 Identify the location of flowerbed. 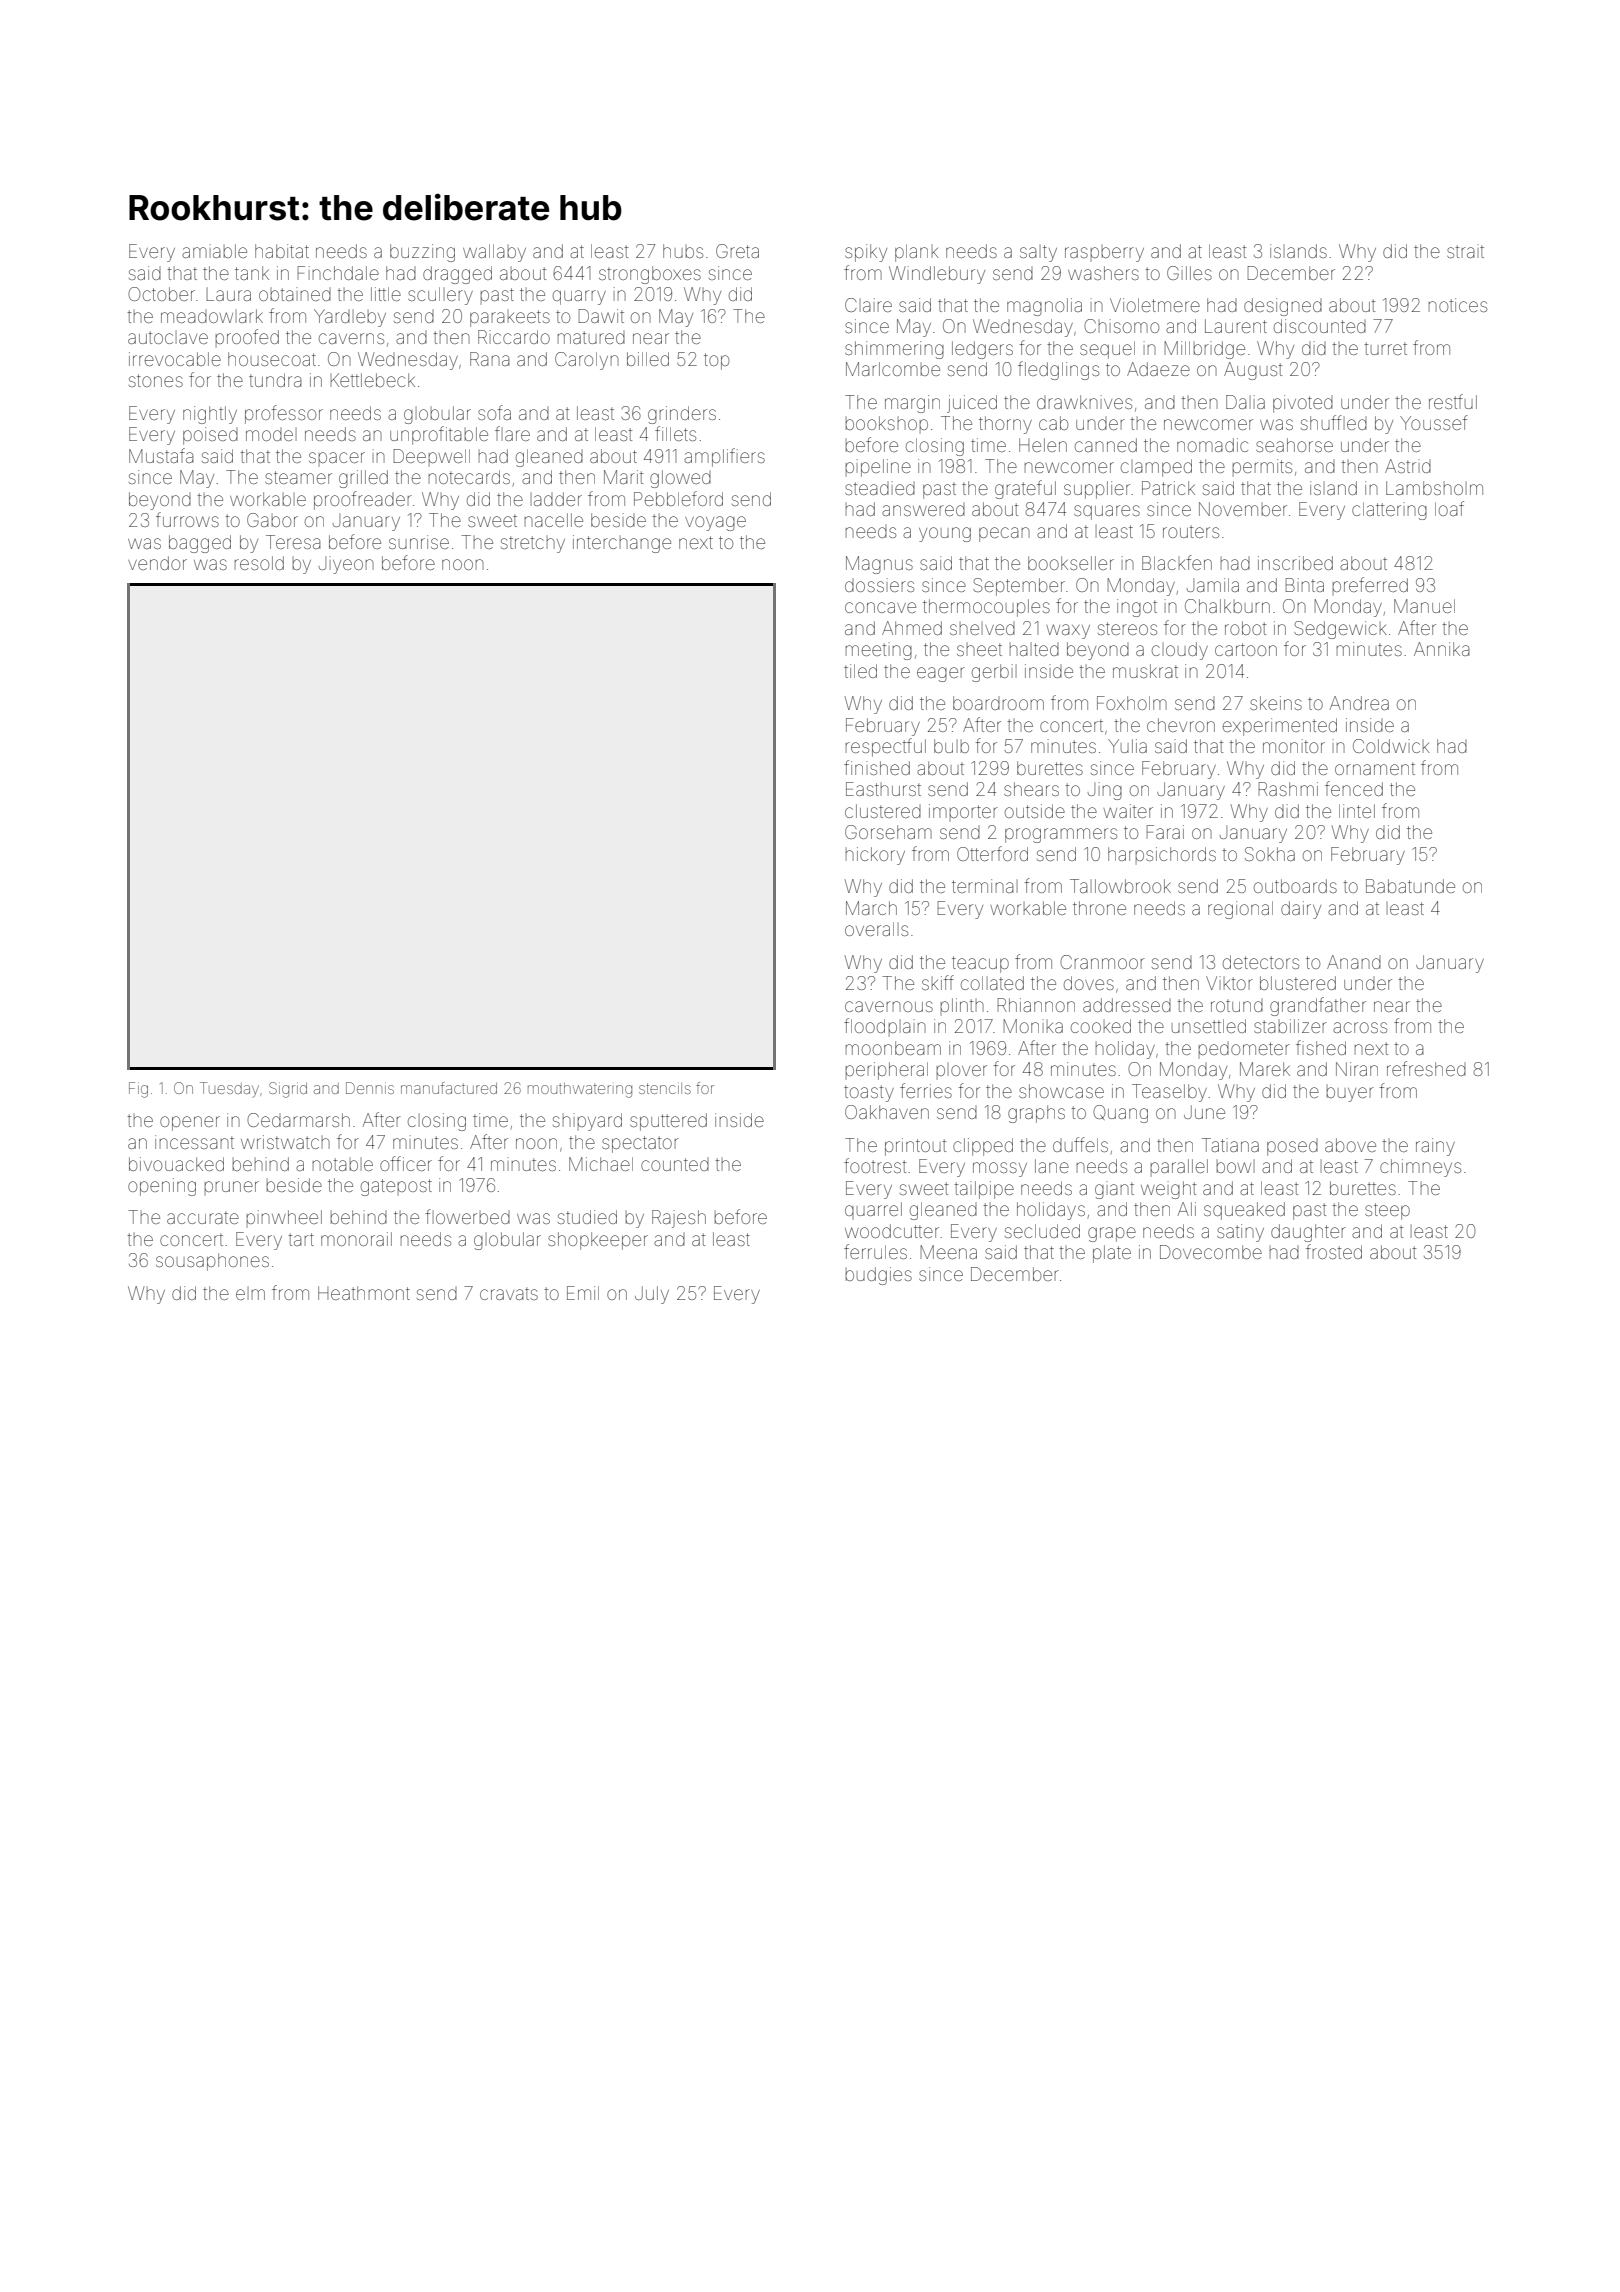
(467, 1216).
